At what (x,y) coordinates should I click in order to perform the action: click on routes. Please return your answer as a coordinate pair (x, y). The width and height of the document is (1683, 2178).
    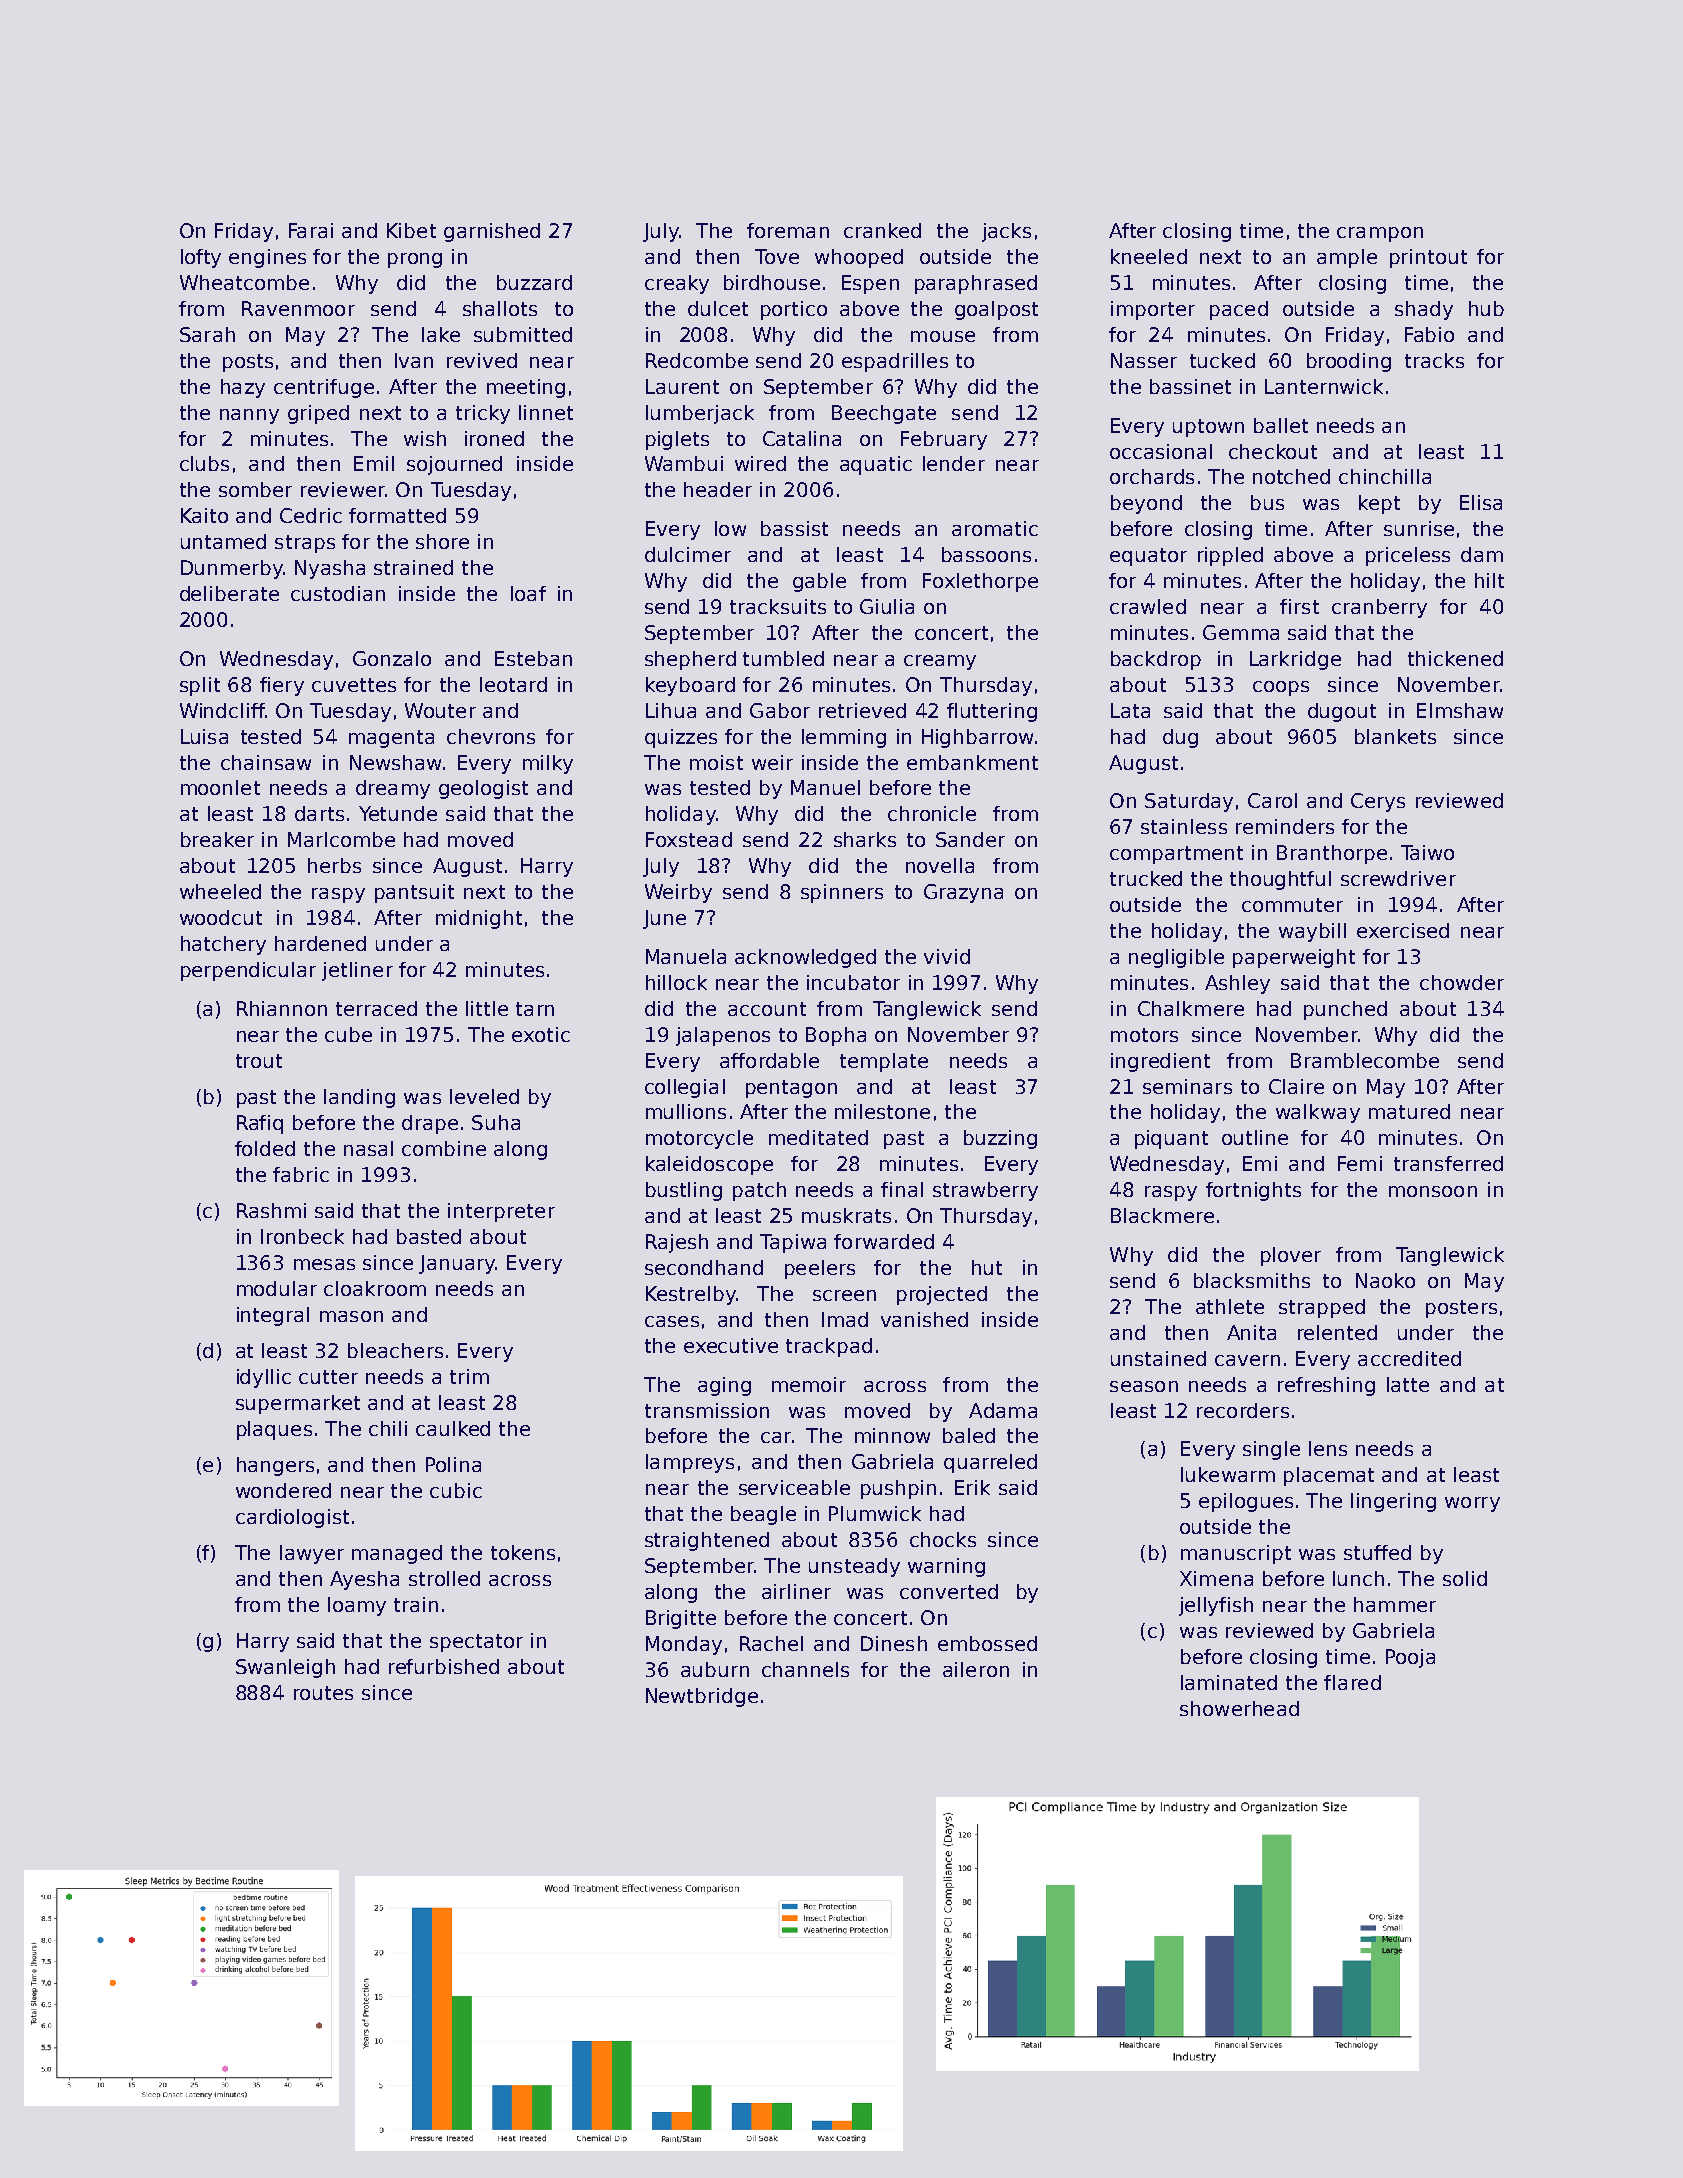
    Looking at the image, I should click on (323, 1693).
